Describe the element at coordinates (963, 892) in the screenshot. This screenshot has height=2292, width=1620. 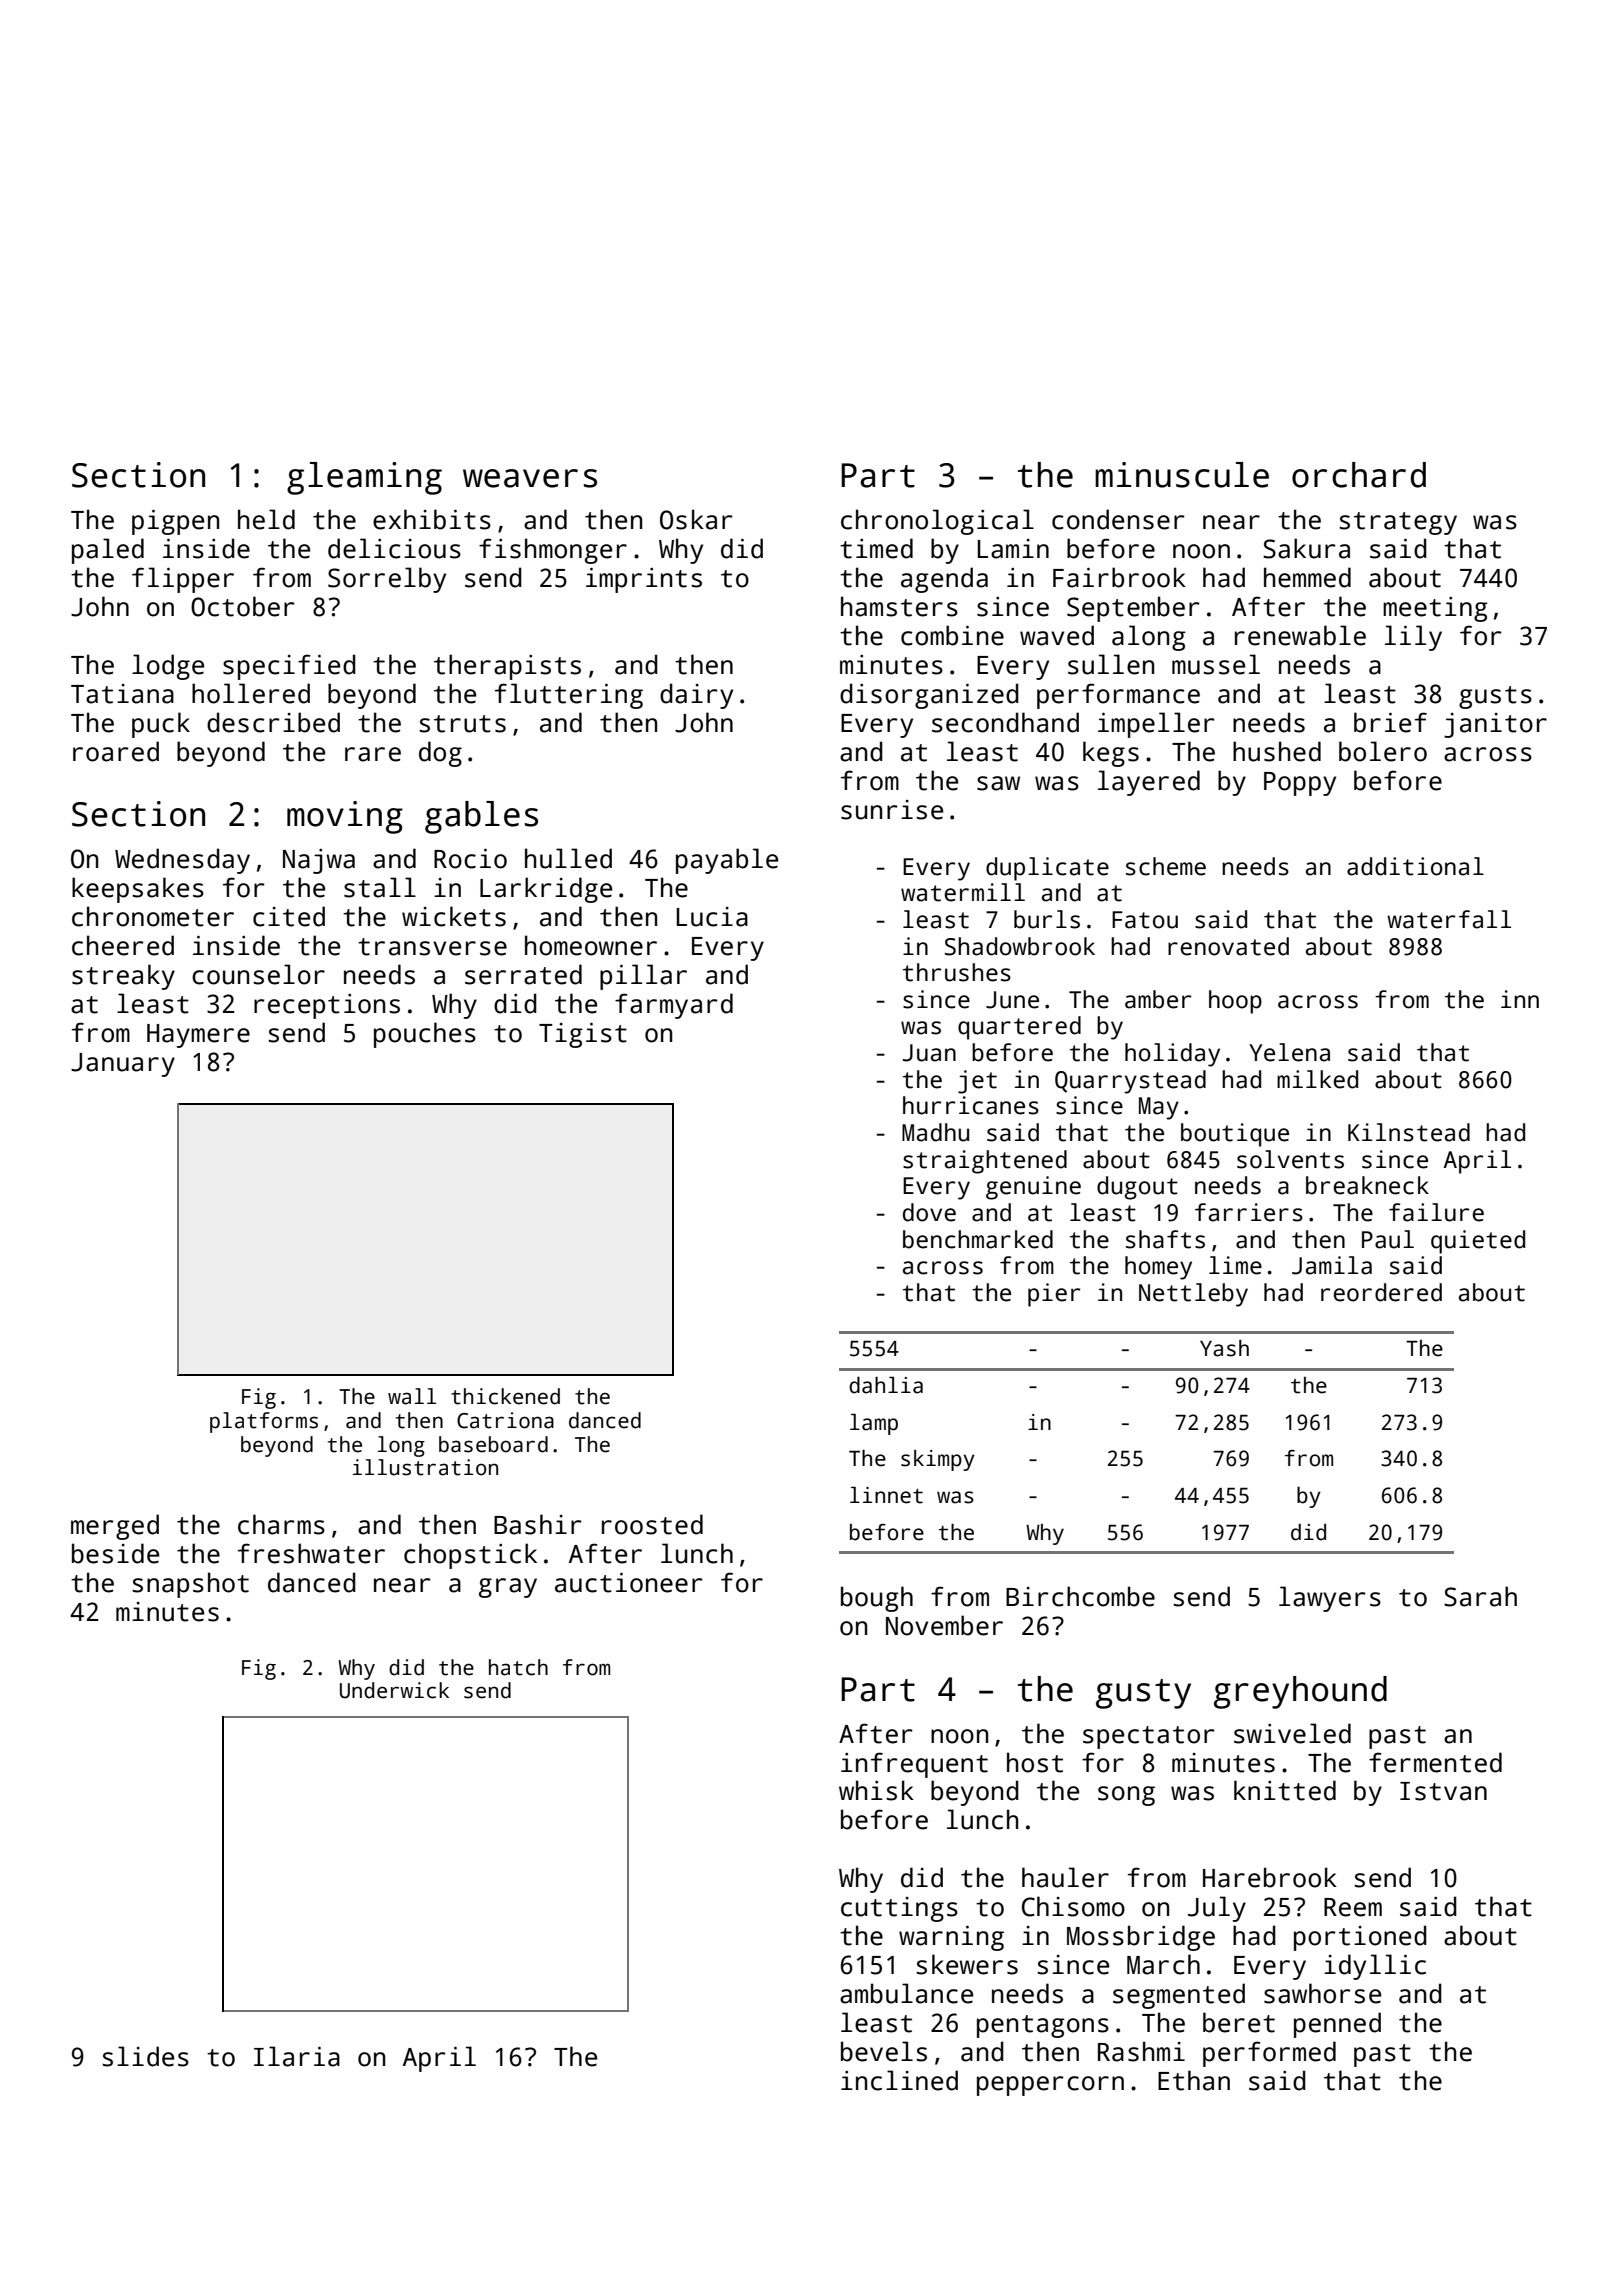
I see `watermill` at that location.
